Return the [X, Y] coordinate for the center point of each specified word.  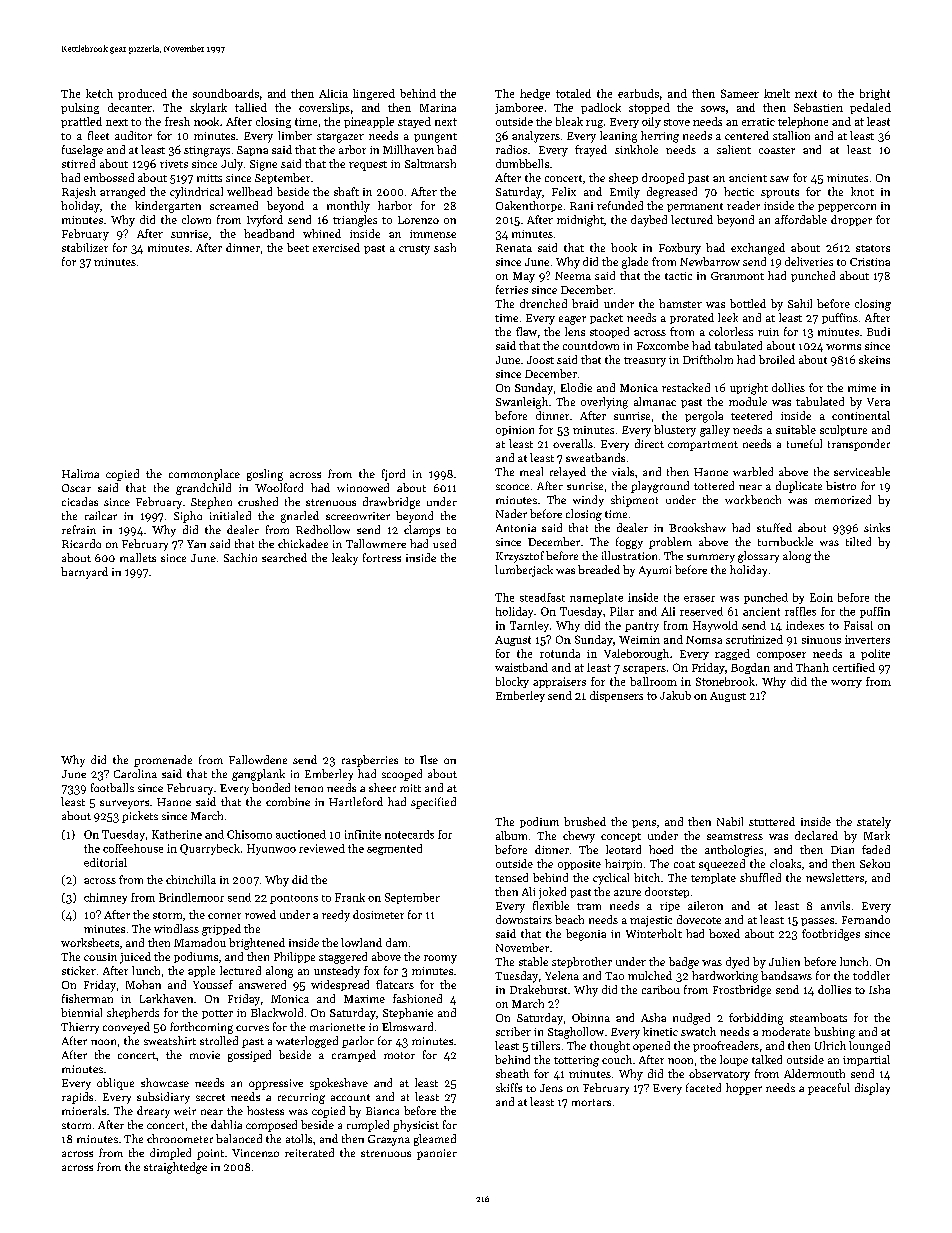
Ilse [429, 759]
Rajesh [79, 193]
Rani [581, 206]
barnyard [84, 573]
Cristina [870, 262]
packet [606, 318]
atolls [299, 1138]
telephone [803, 122]
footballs [112, 787]
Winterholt [654, 933]
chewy [579, 837]
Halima [80, 473]
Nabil [730, 821]
